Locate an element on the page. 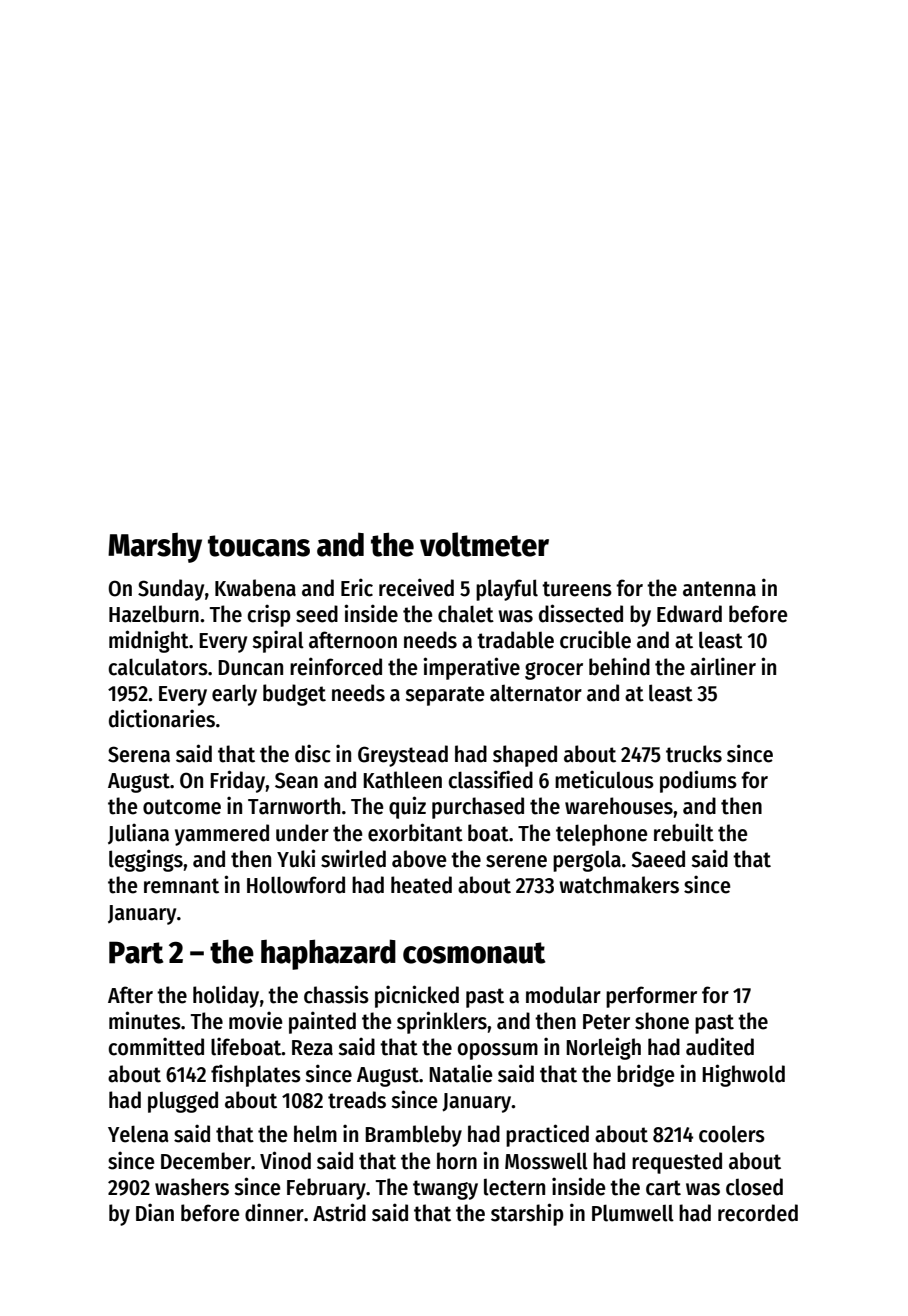  received is located at coordinates (416, 587).
